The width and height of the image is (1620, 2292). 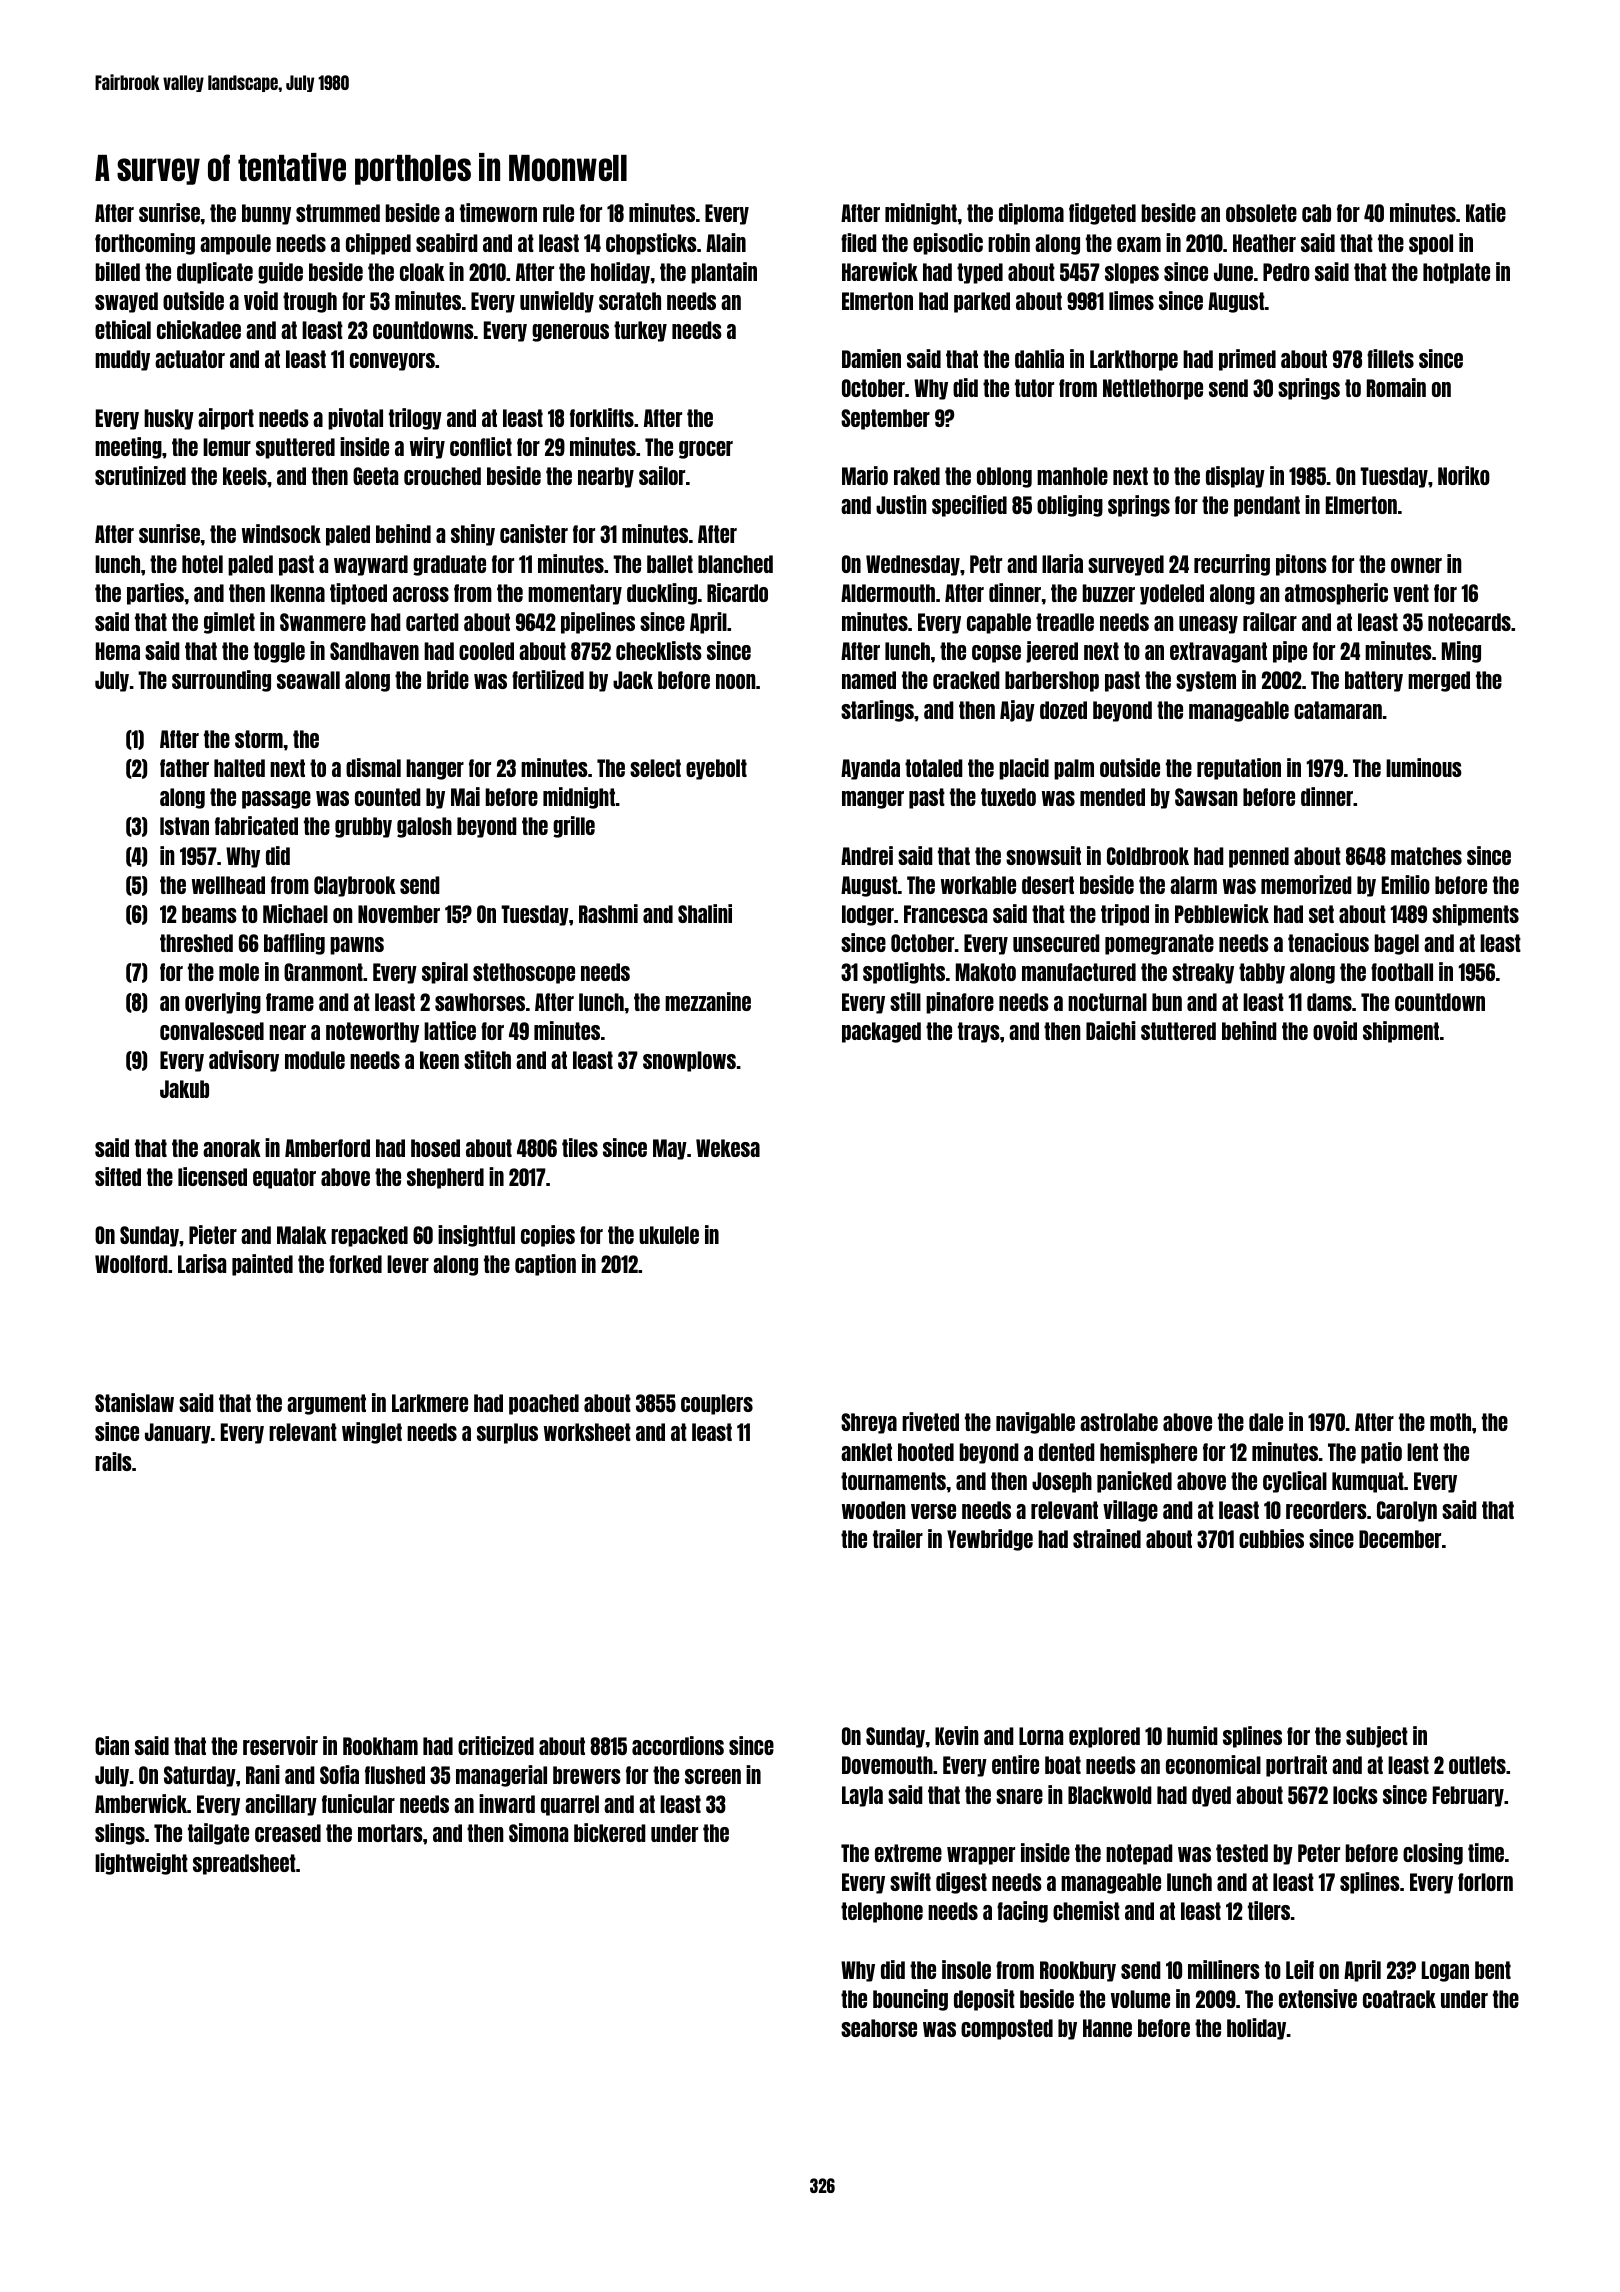 I want to click on filed, so click(x=859, y=242).
